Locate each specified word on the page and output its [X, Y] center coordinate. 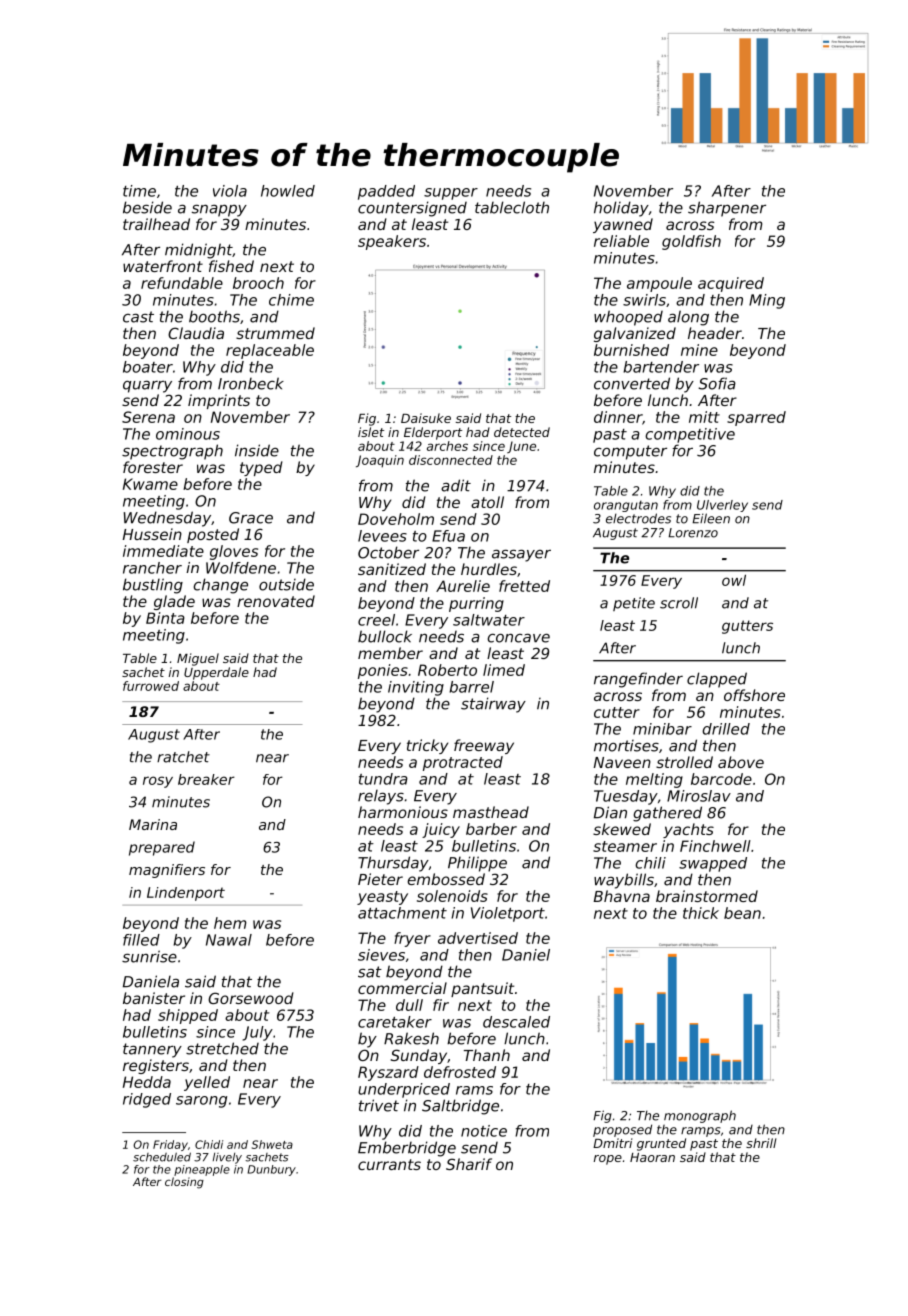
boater [148, 367]
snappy [219, 210]
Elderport [433, 433]
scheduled [162, 1157]
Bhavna [622, 896]
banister [154, 998]
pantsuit [482, 989]
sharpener [727, 209]
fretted [524, 586]
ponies [383, 671]
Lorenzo [693, 533]
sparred [756, 418]
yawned [623, 225]
